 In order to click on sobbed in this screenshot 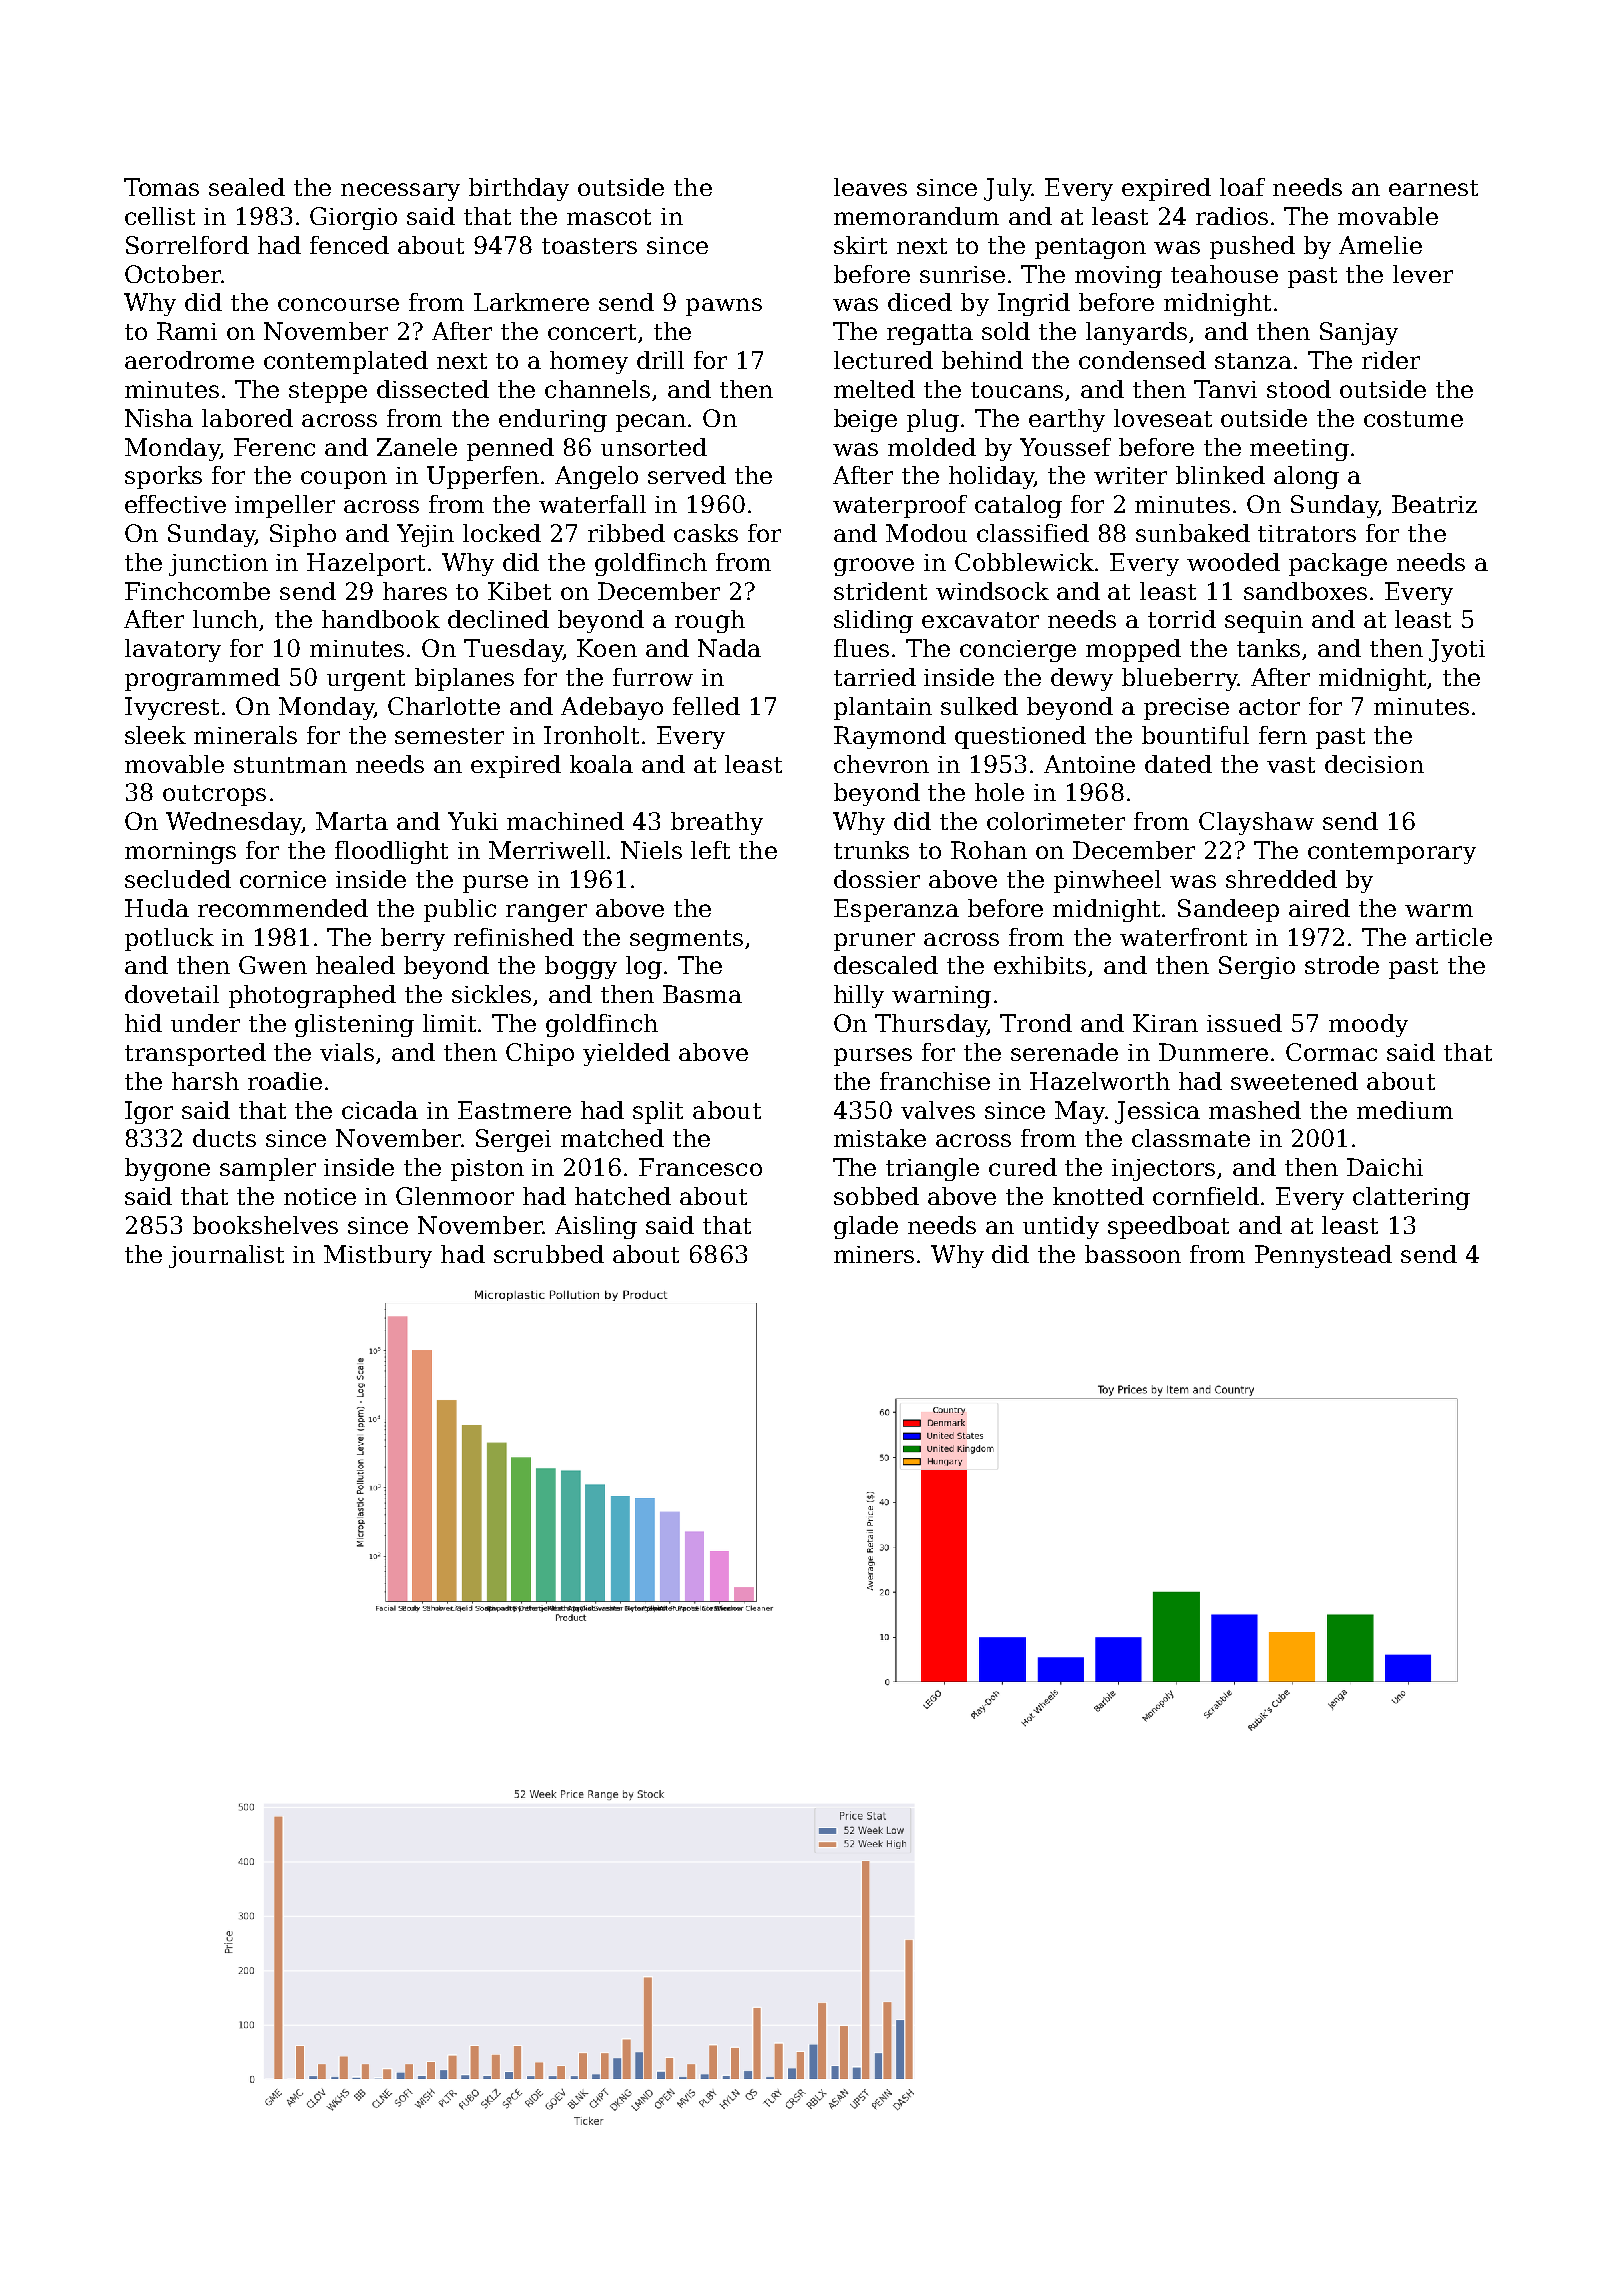, I will do `click(876, 1196)`.
